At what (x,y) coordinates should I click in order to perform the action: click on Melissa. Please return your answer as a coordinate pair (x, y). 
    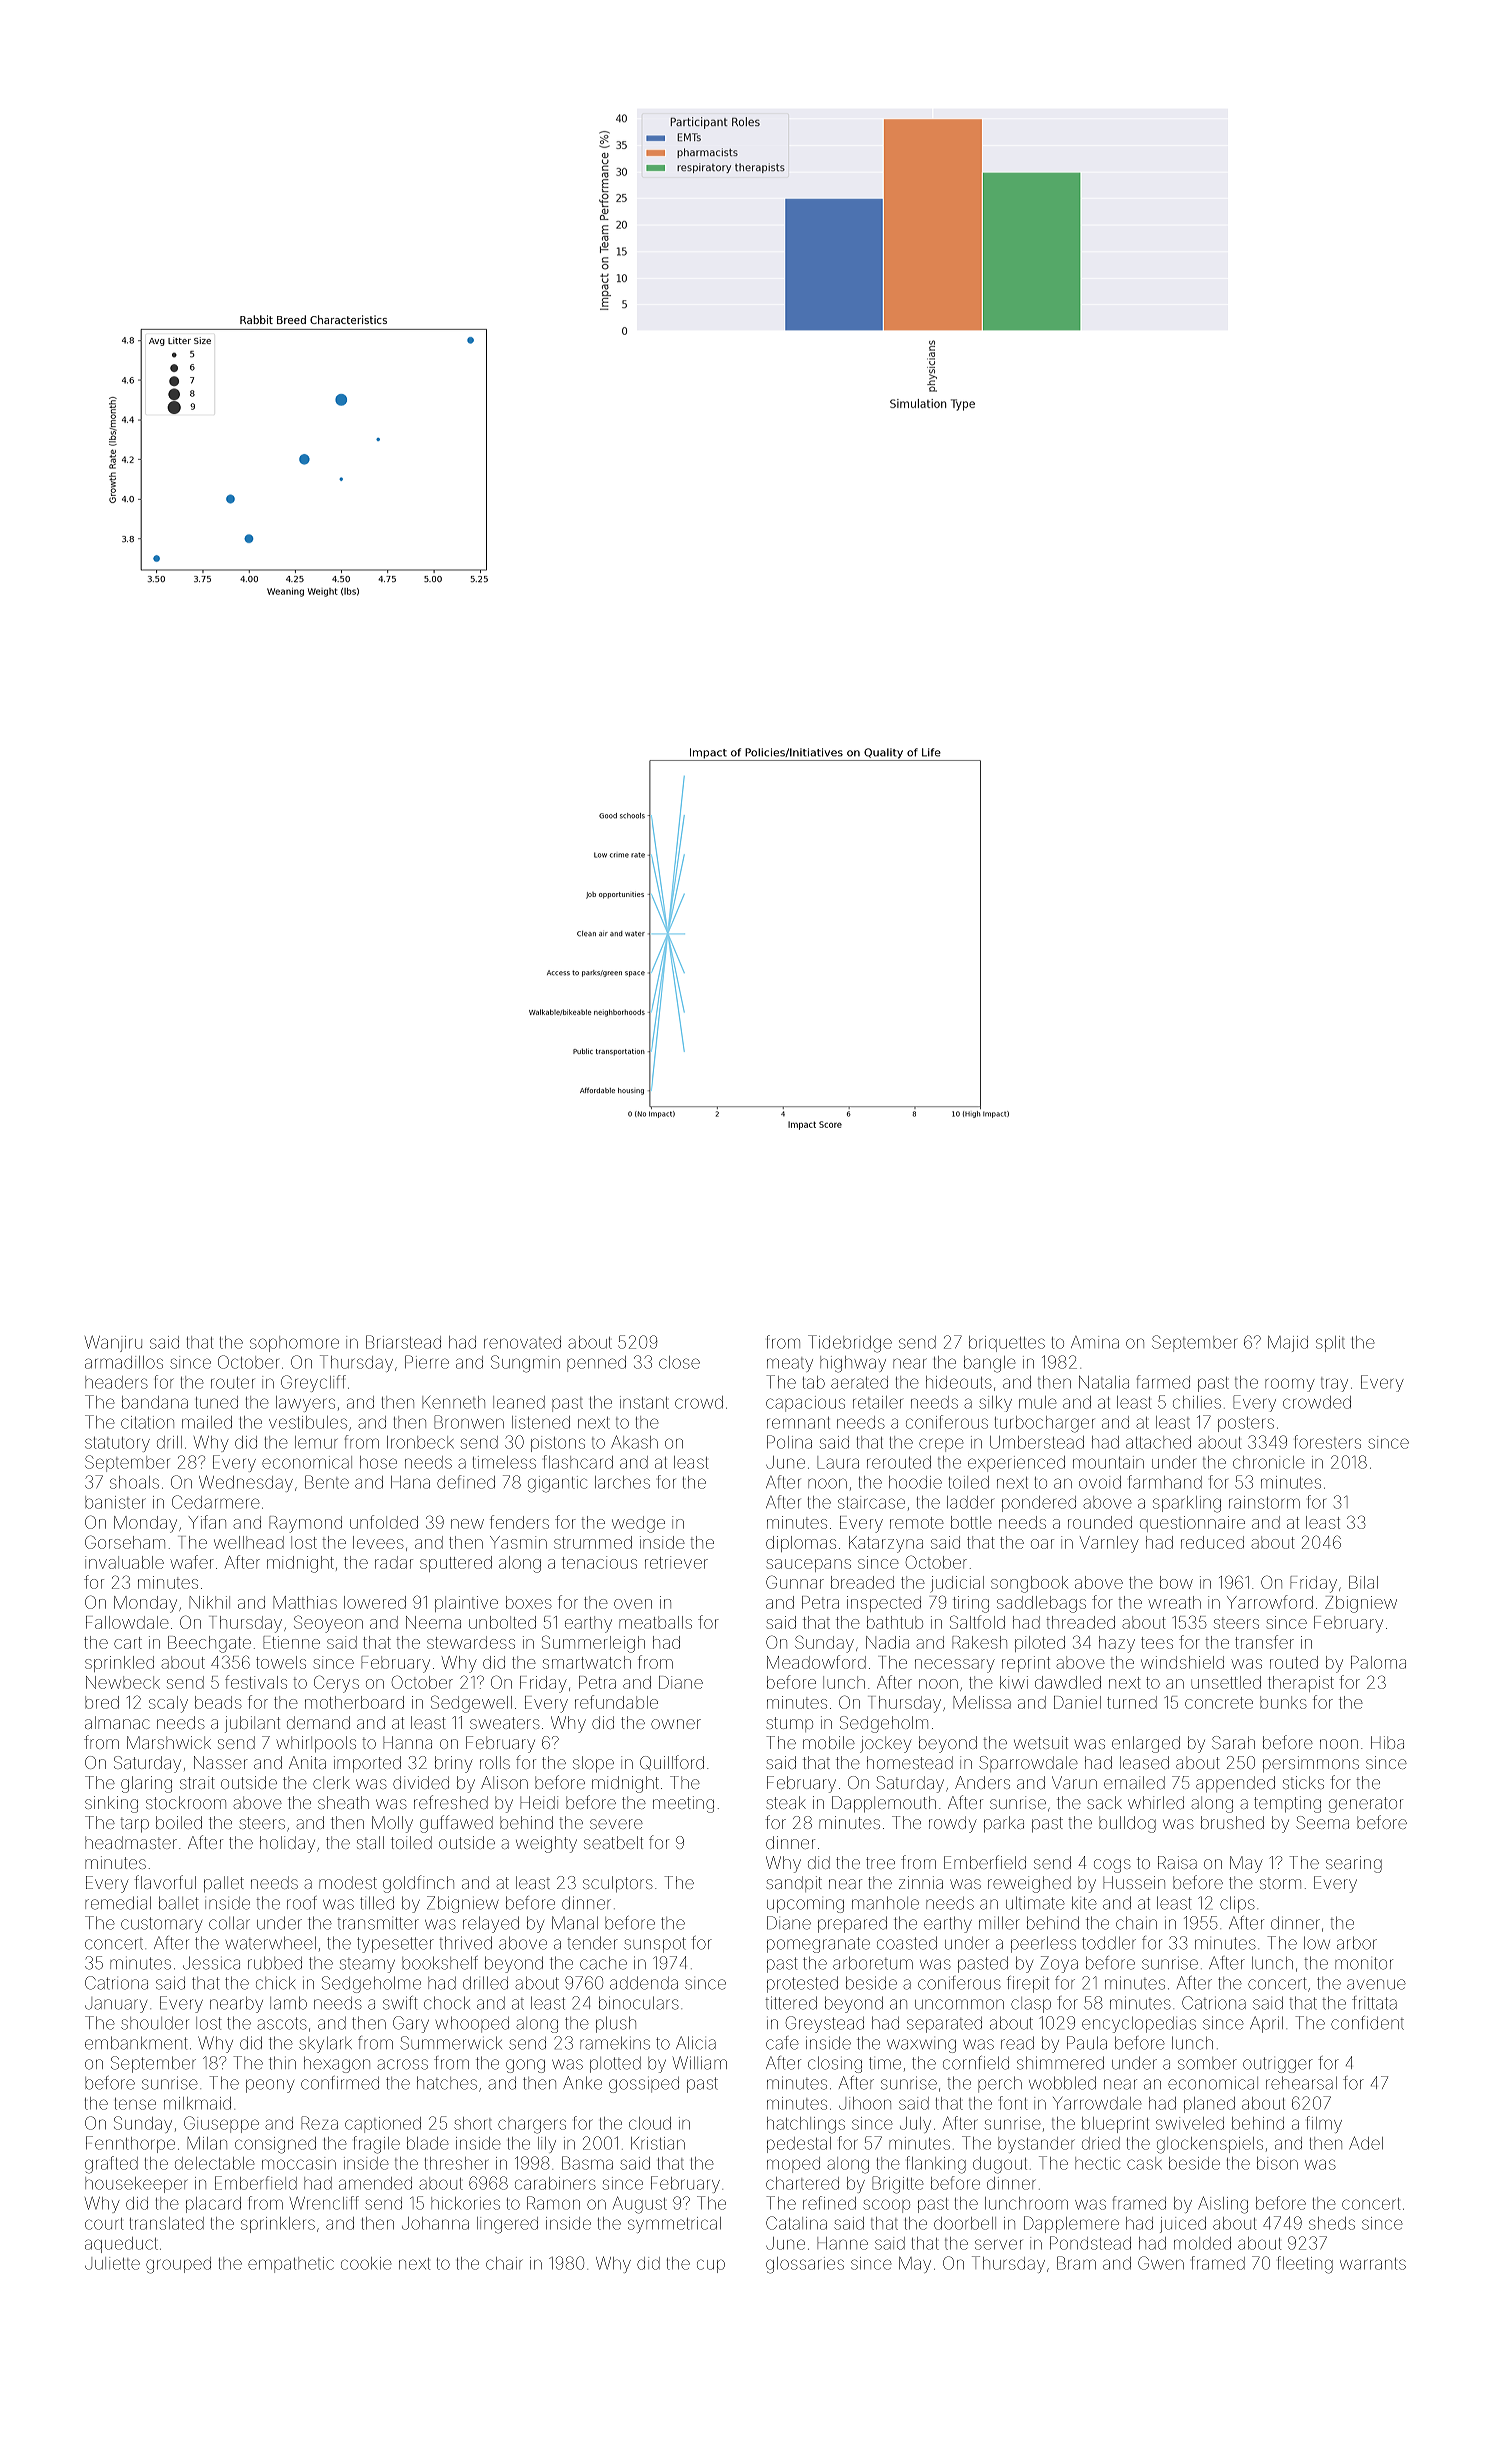
    Looking at the image, I should click on (982, 1702).
